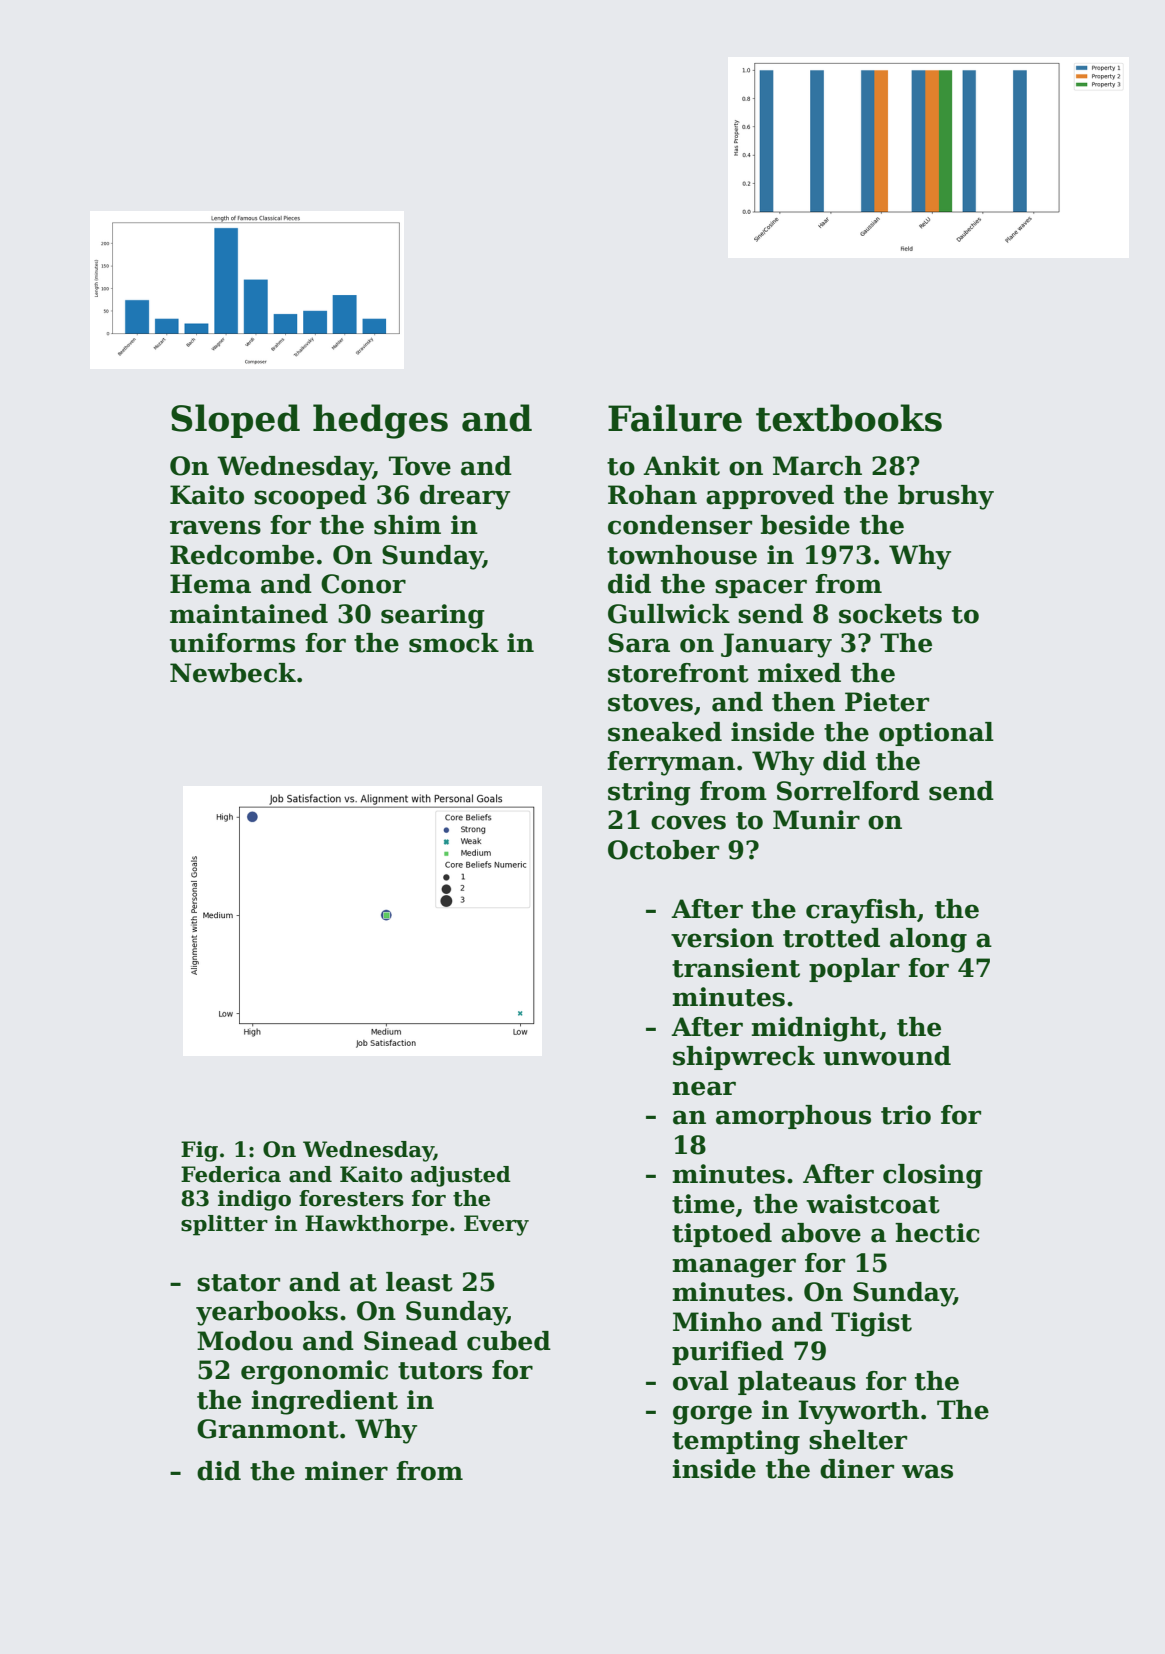 The height and width of the document is (1654, 1165). Describe the element at coordinates (797, 1383) in the document. I see `plateaus` at that location.
